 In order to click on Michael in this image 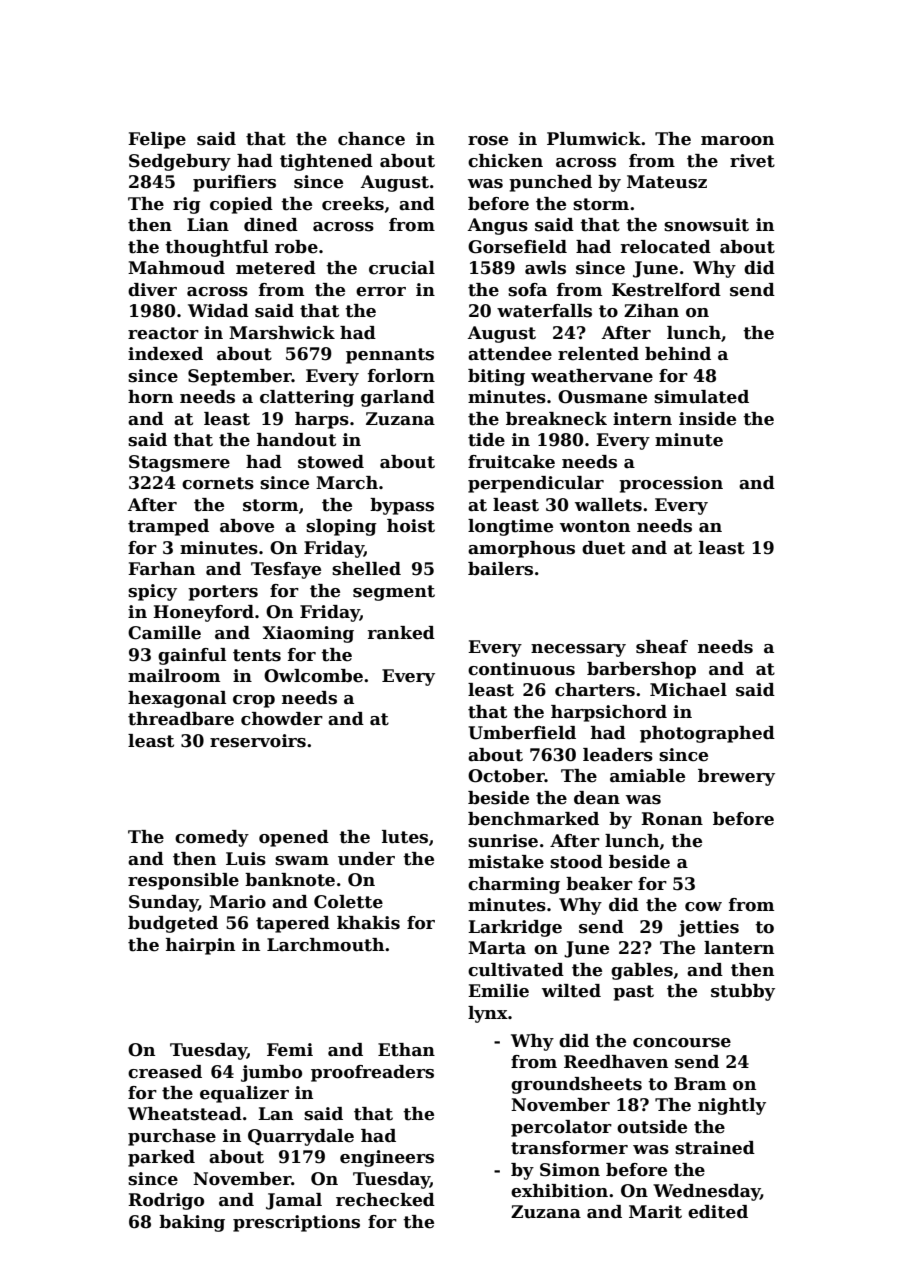, I will do `click(688, 690)`.
